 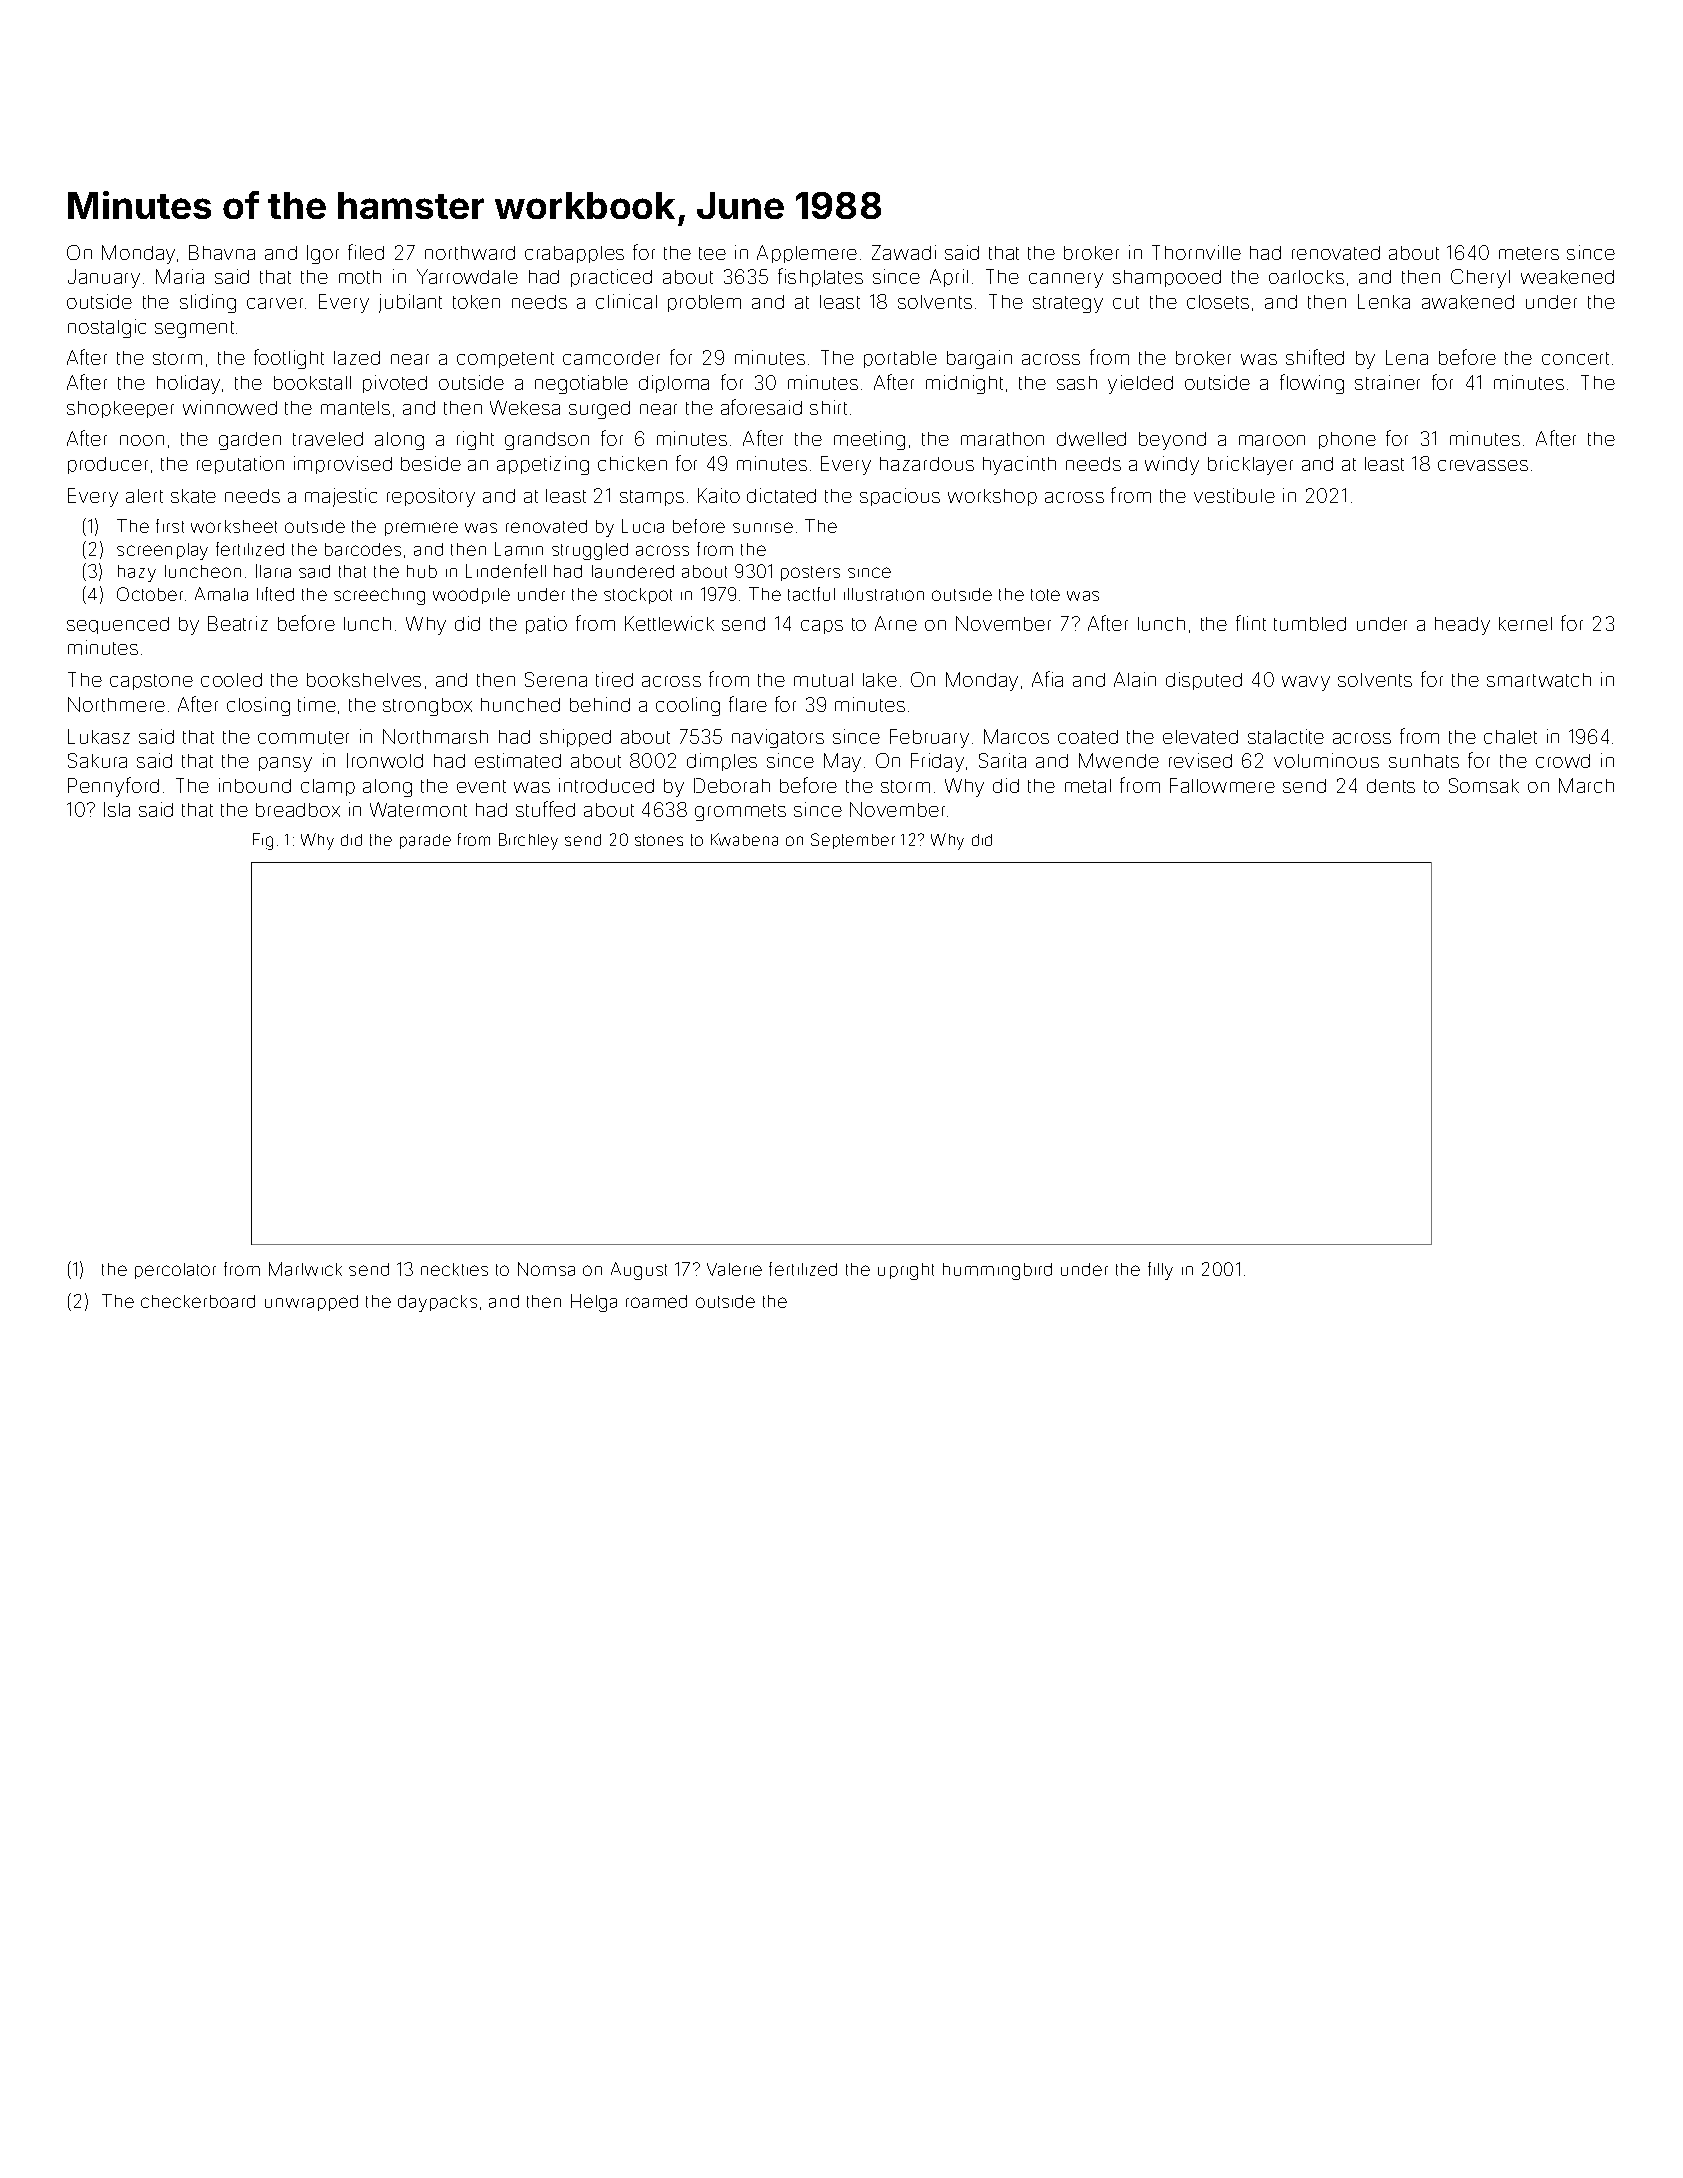 What do you see at coordinates (435, 736) in the screenshot?
I see `Northmarsh` at bounding box center [435, 736].
